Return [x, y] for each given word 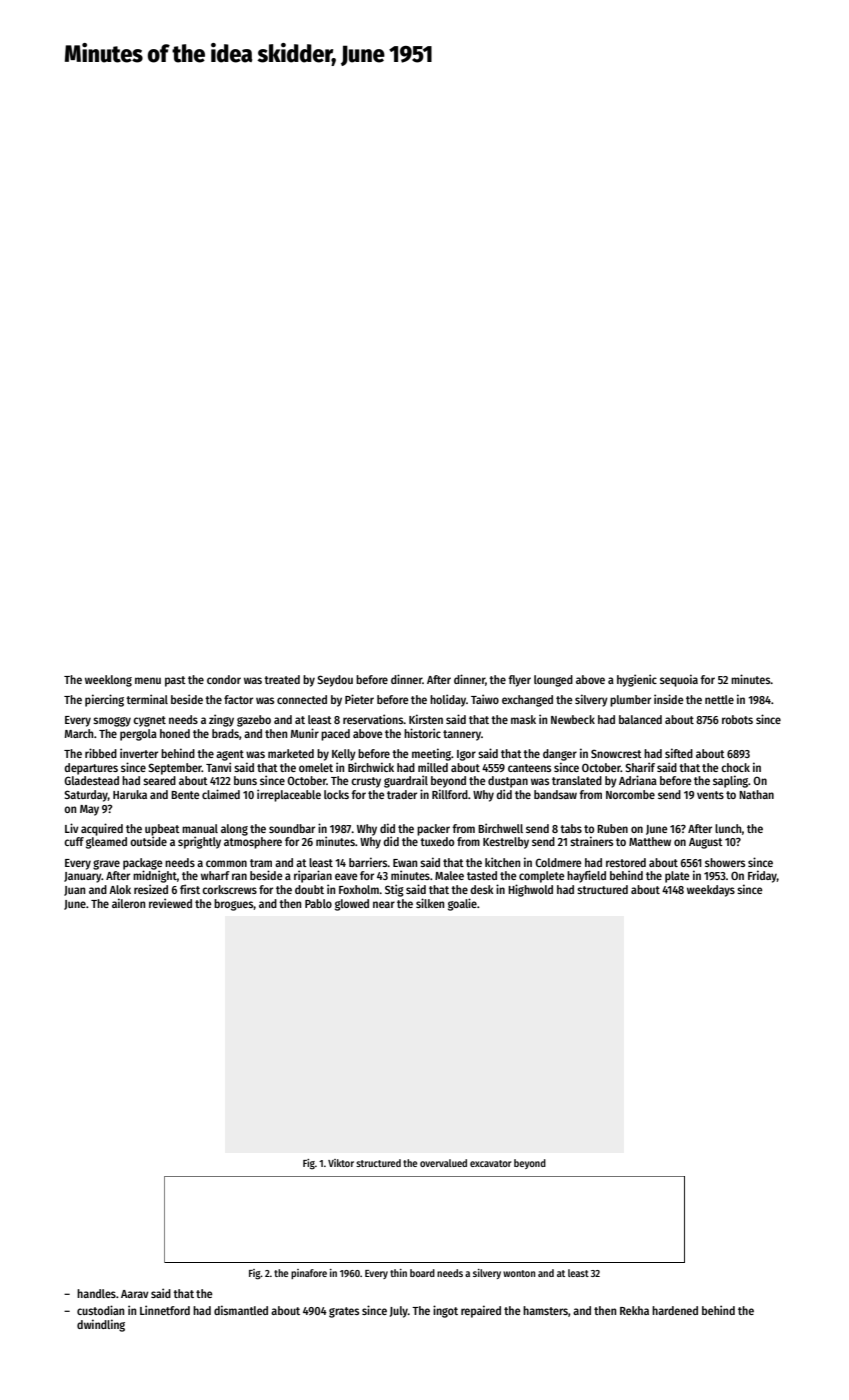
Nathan [756, 794]
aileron [128, 903]
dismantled [241, 1310]
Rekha [634, 1310]
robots [737, 719]
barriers [368, 862]
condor [224, 679]
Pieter [359, 699]
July [399, 1312]
